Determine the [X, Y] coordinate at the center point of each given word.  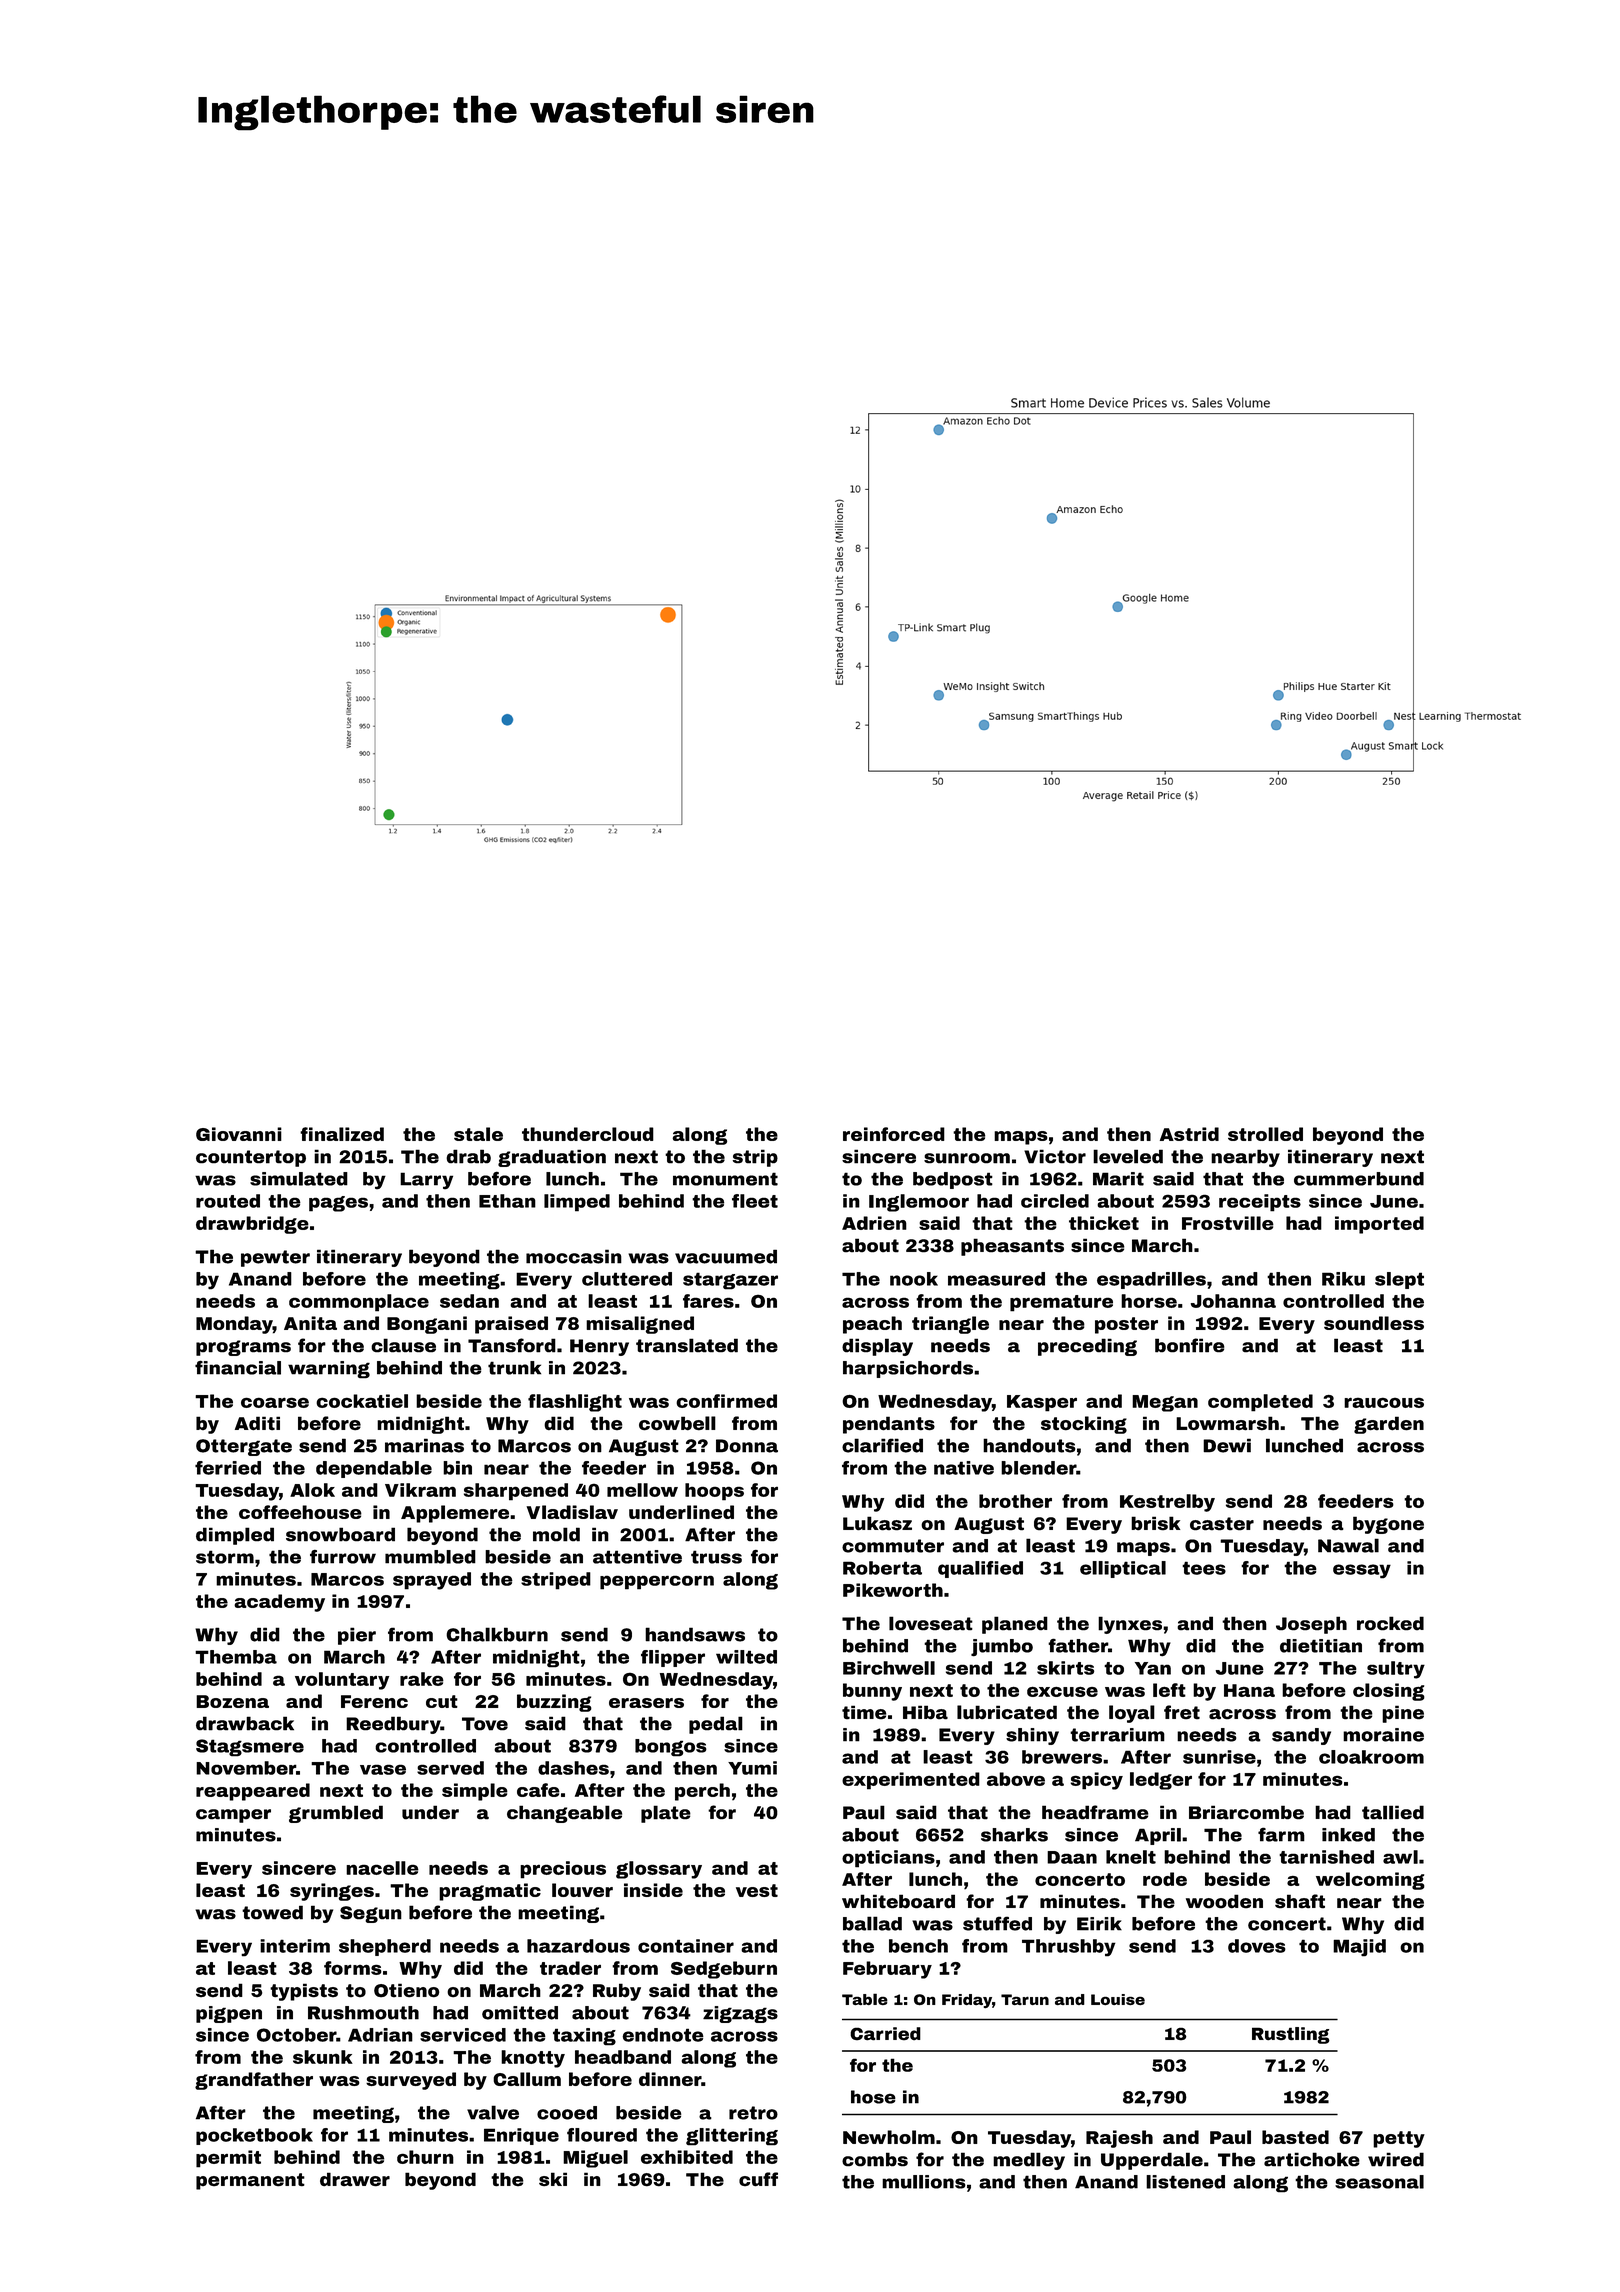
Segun [371, 1914]
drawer [355, 2179]
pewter [275, 1258]
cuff [758, 2179]
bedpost [953, 1180]
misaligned [640, 1325]
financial [238, 1367]
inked [1348, 1835]
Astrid [1189, 1134]
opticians [888, 1859]
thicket [1104, 1223]
